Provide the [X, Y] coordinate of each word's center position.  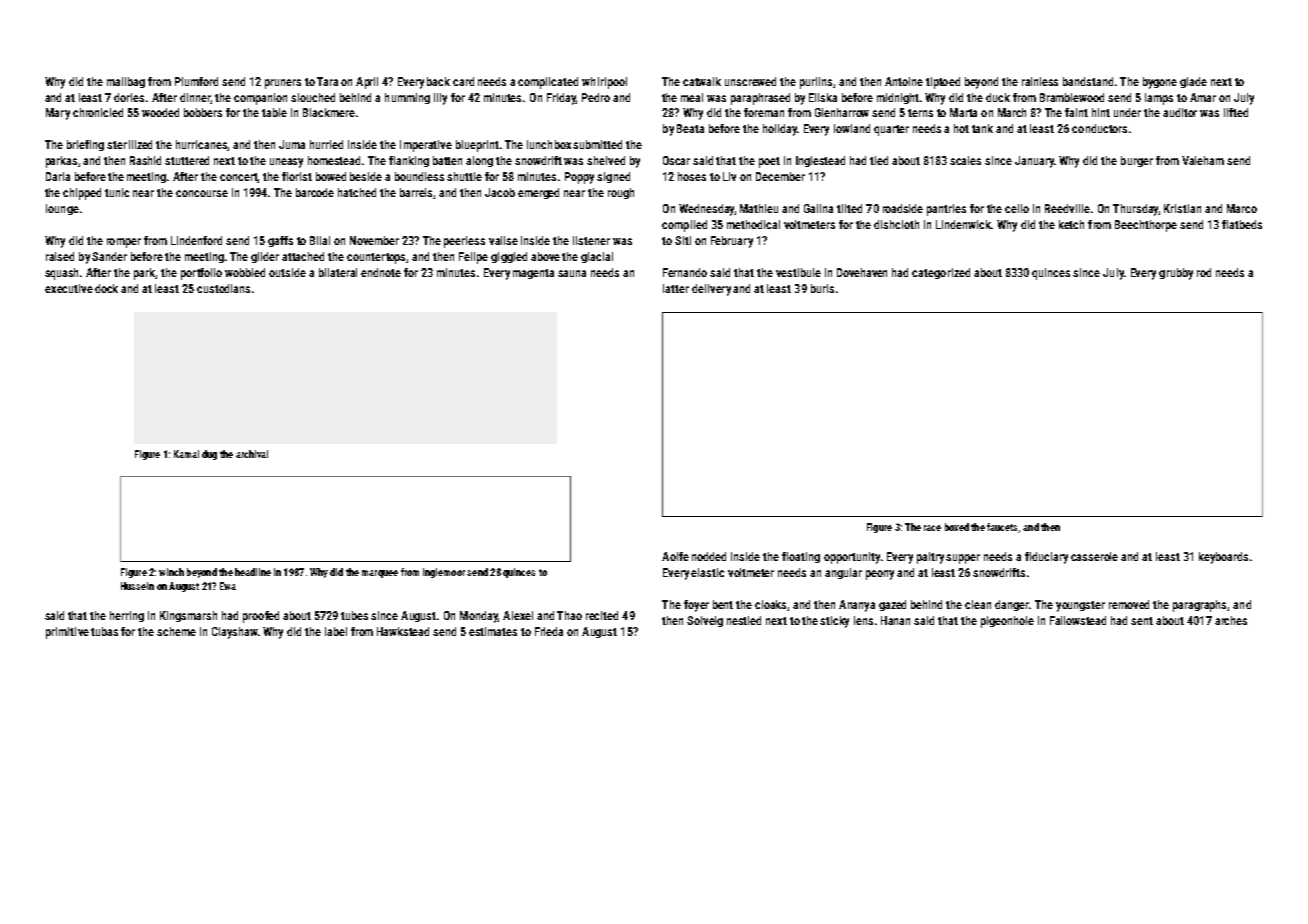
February [732, 242]
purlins [816, 83]
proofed [261, 617]
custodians [223, 288]
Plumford [196, 81]
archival [252, 454]
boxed [957, 527]
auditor [1180, 112]
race [932, 528]
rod [1204, 272]
